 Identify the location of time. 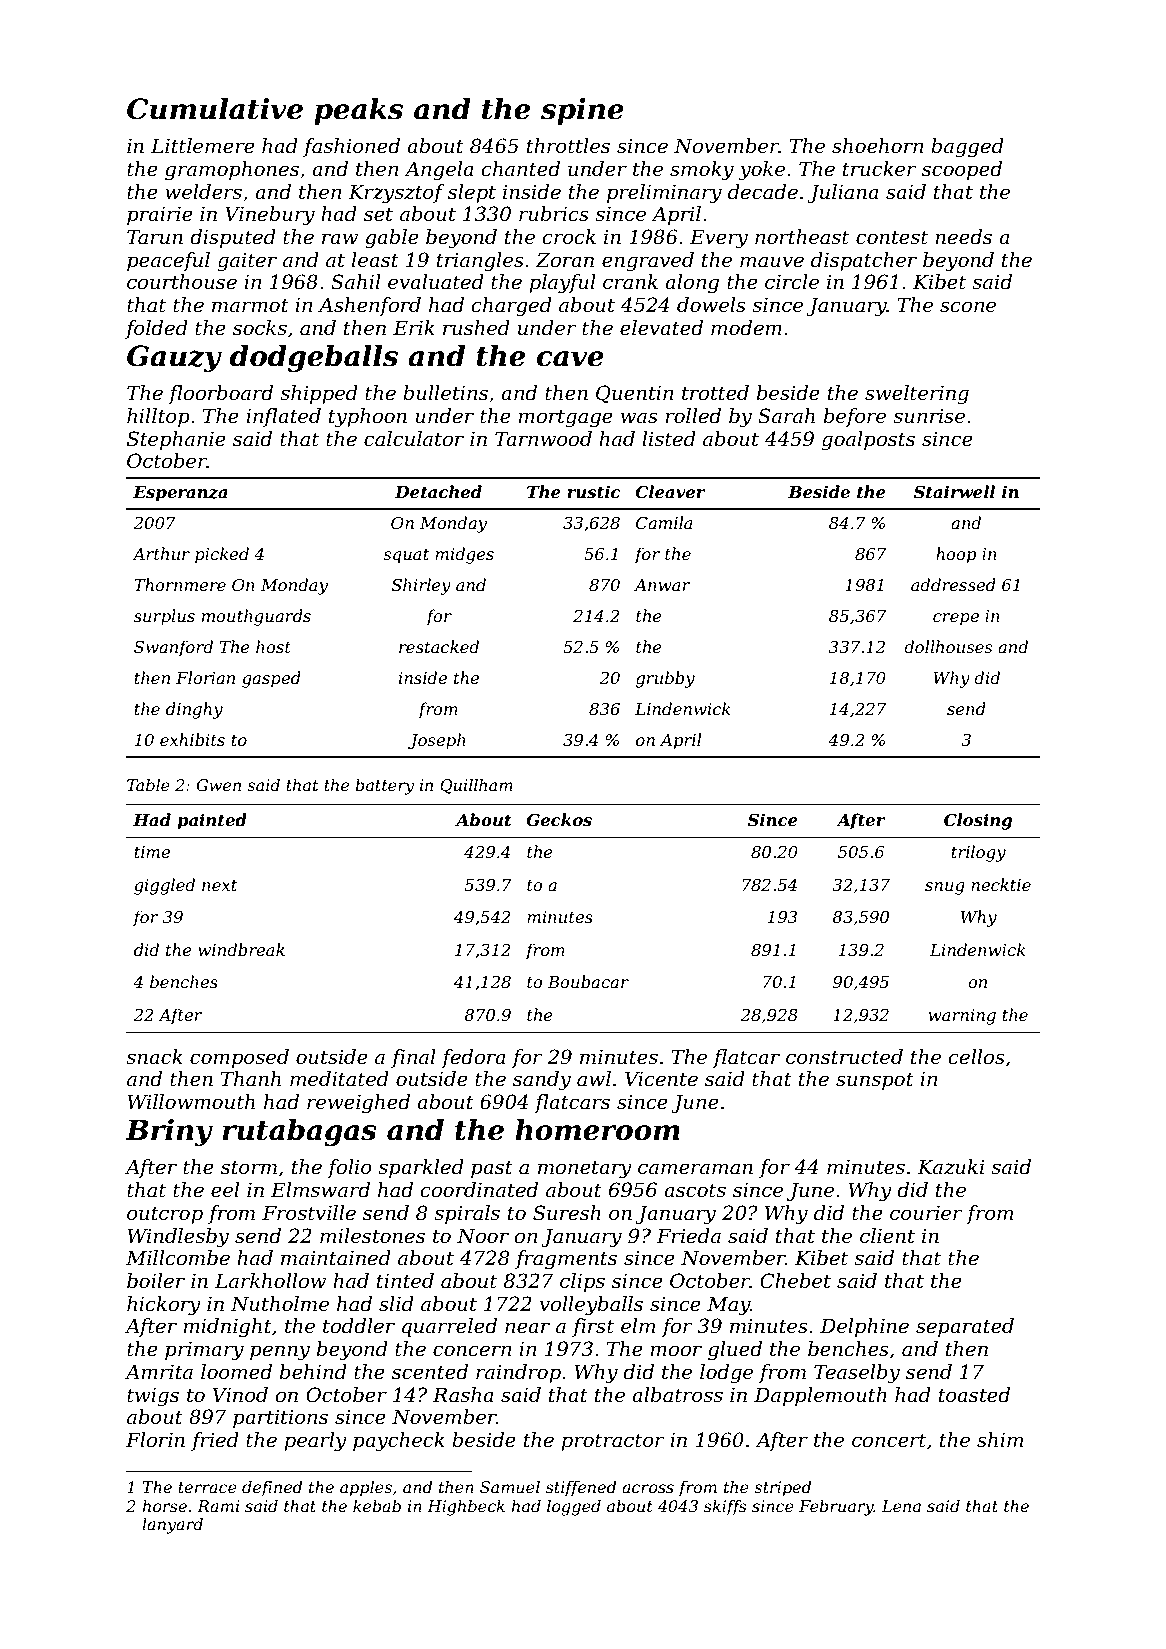
(152, 852).
